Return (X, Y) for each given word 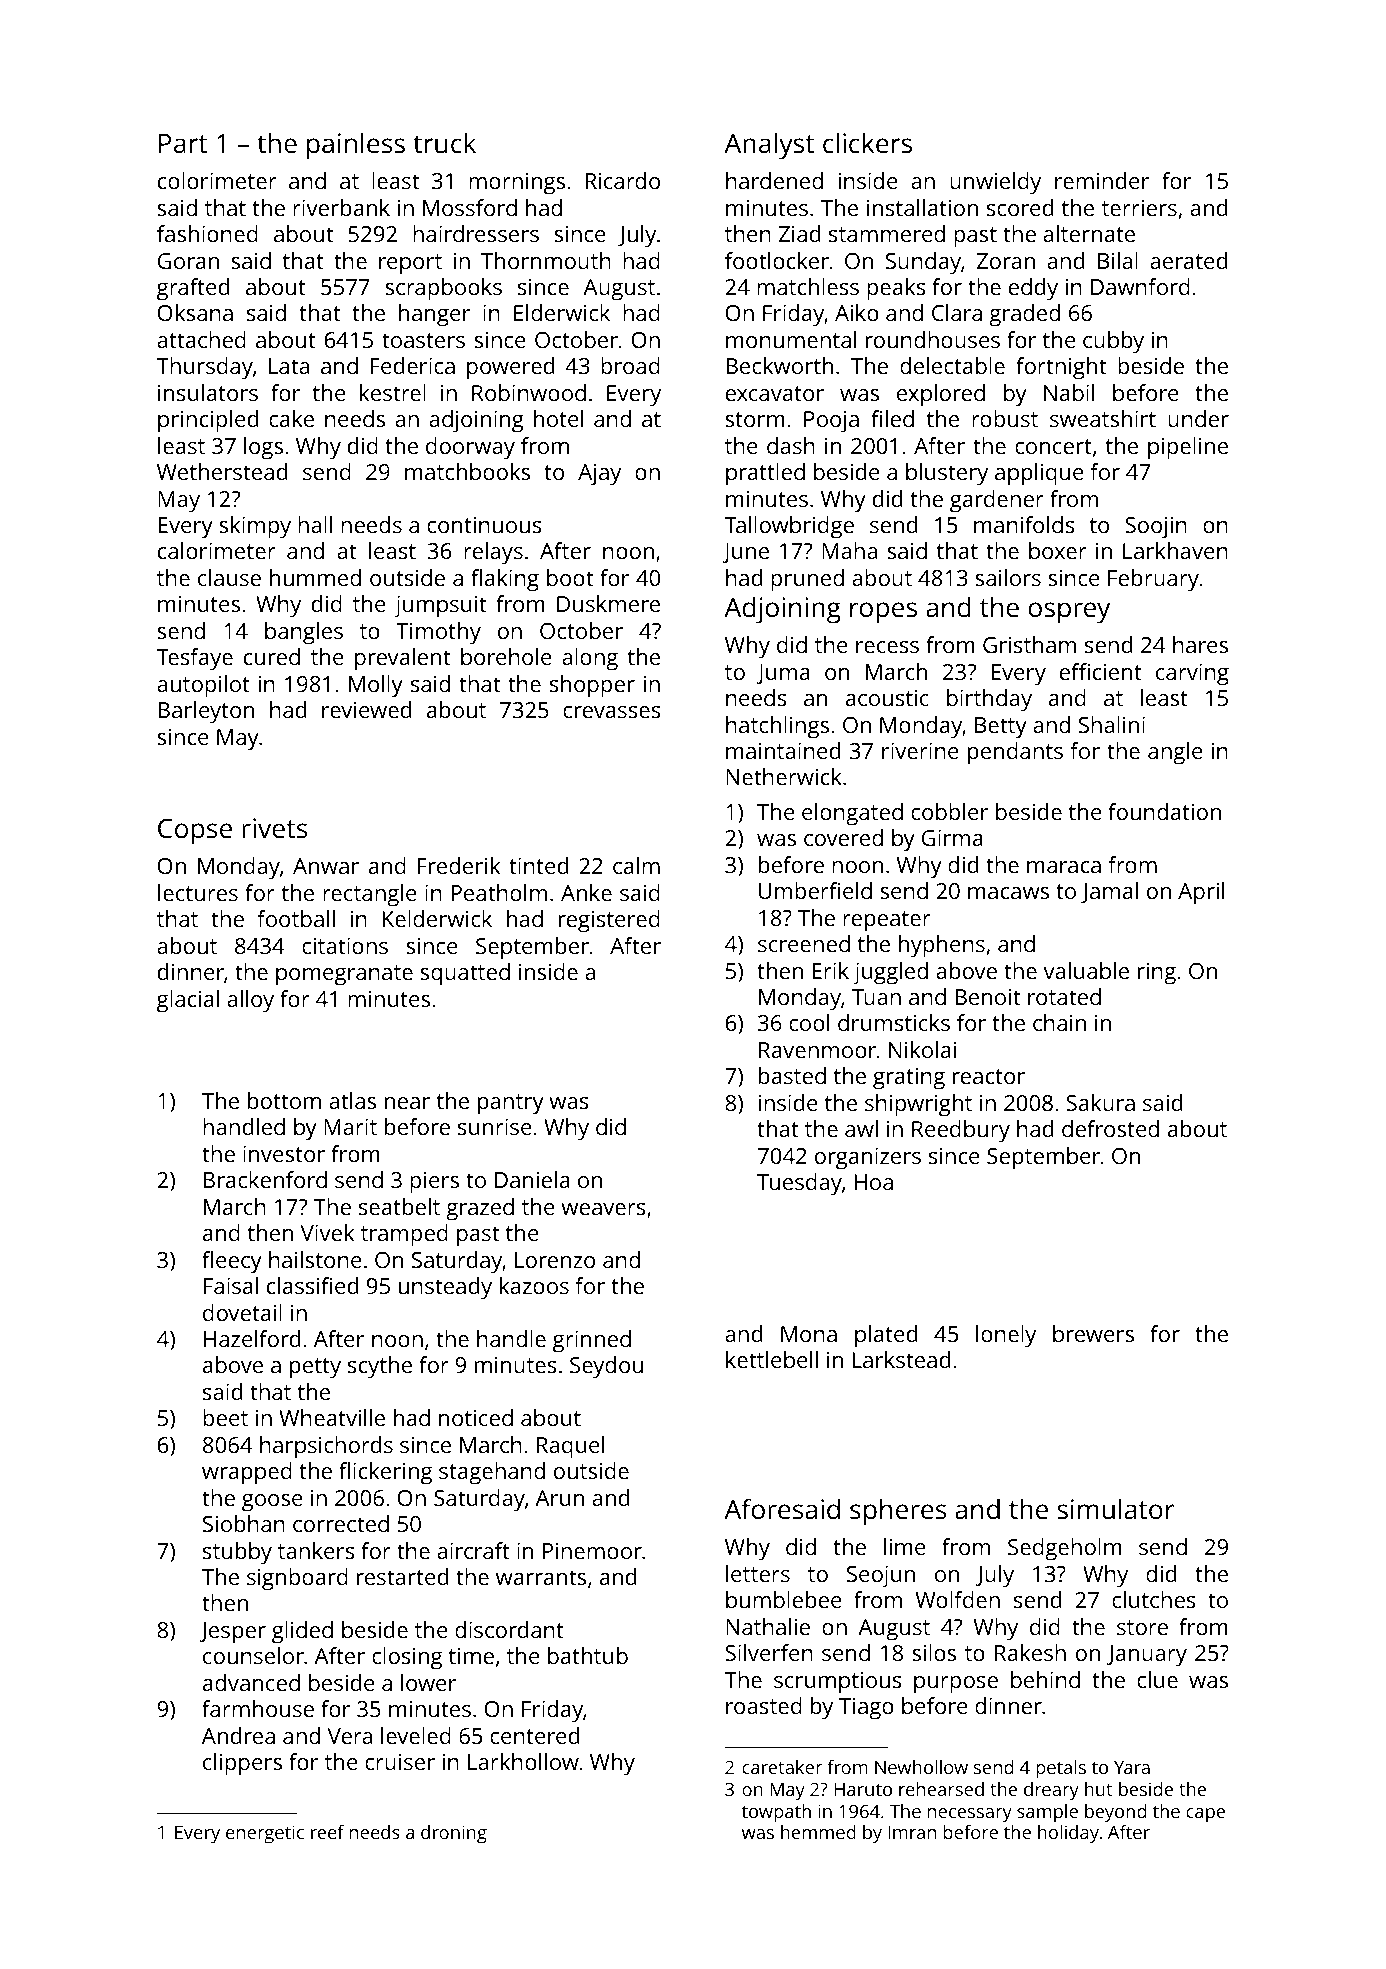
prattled (765, 474)
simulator (1115, 1508)
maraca (1064, 867)
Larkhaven (1175, 550)
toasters (423, 340)
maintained (783, 750)
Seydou (606, 1367)
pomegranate (344, 975)
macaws (1008, 893)
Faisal (231, 1285)
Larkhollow (523, 1761)
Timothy (438, 633)
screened (804, 943)
